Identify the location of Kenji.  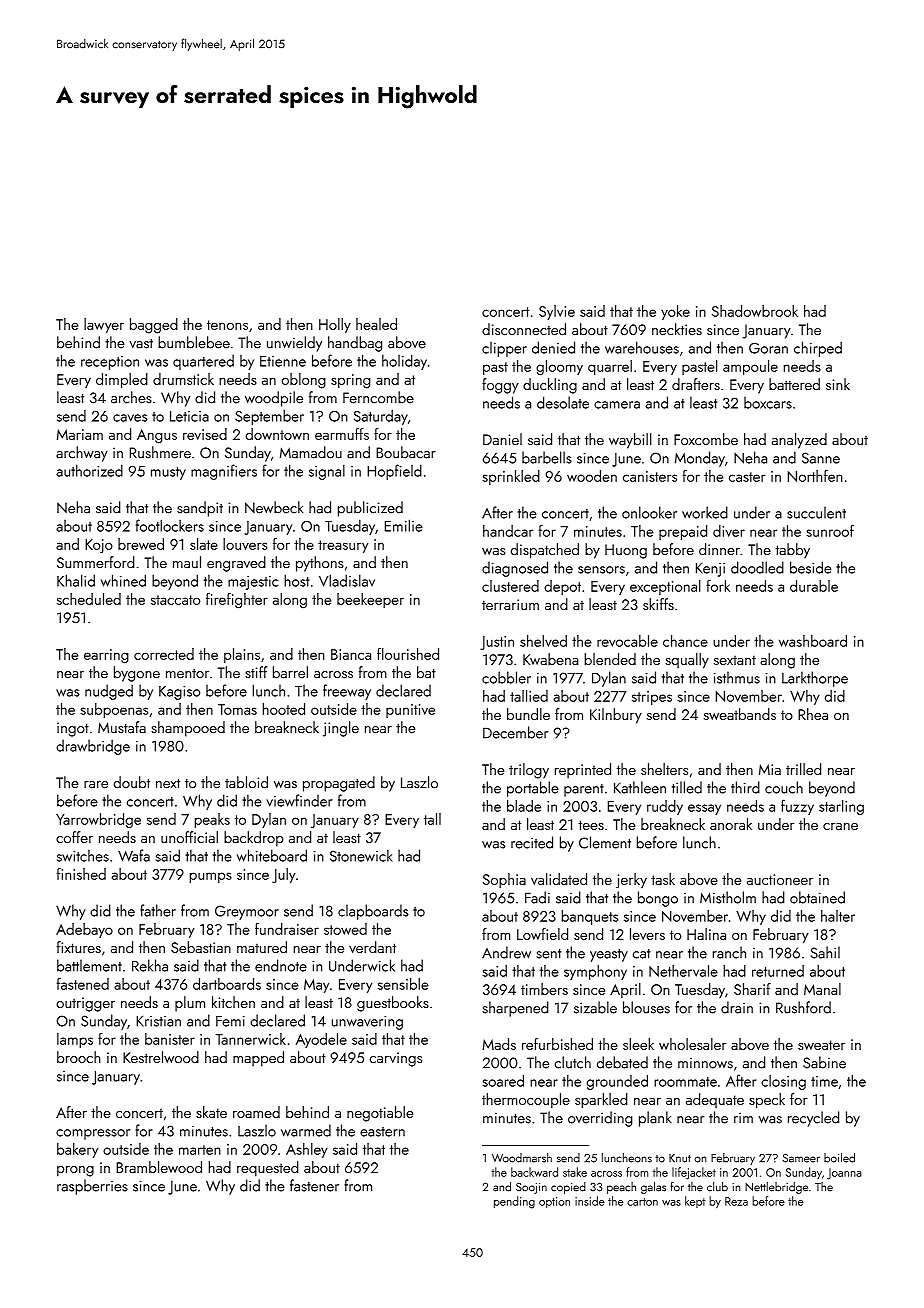
(710, 570).
